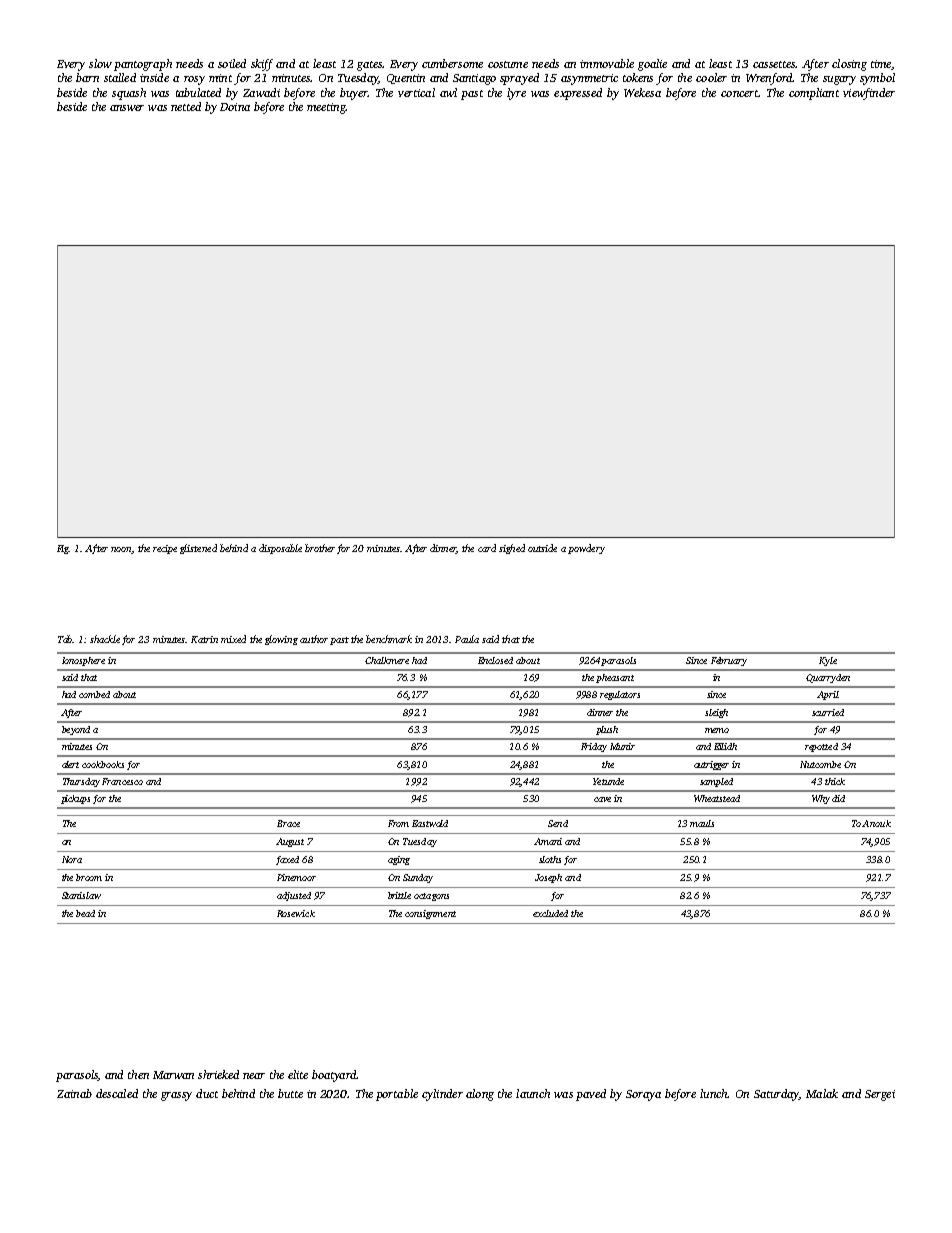 This page has width=952, height=1233. I want to click on near, so click(254, 1076).
